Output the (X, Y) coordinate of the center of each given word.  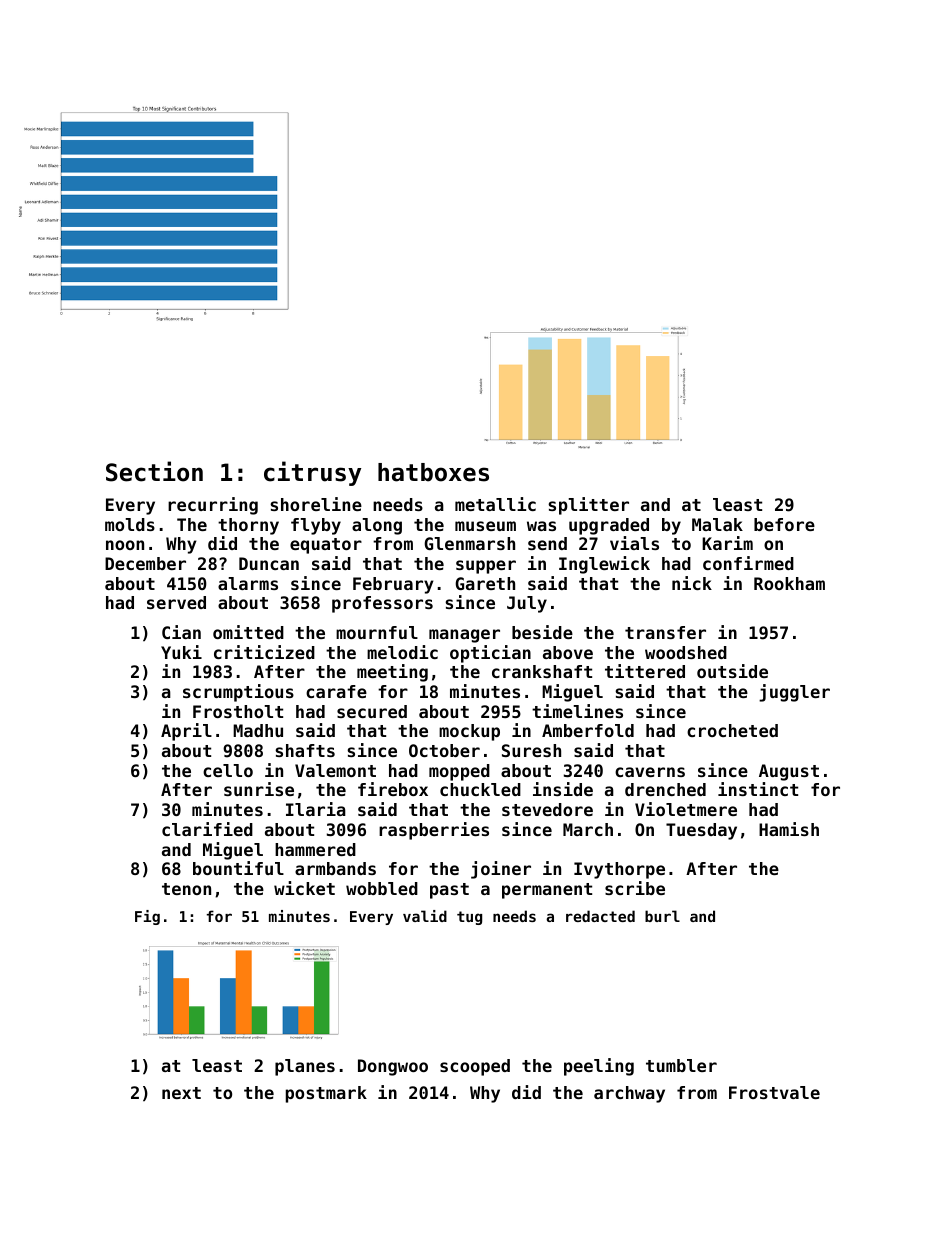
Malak (717, 524)
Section (154, 471)
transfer (665, 632)
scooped (475, 1067)
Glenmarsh (469, 543)
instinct (758, 789)
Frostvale (774, 1092)
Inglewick (604, 565)
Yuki (181, 652)
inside (563, 789)
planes (305, 1067)
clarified (207, 829)
